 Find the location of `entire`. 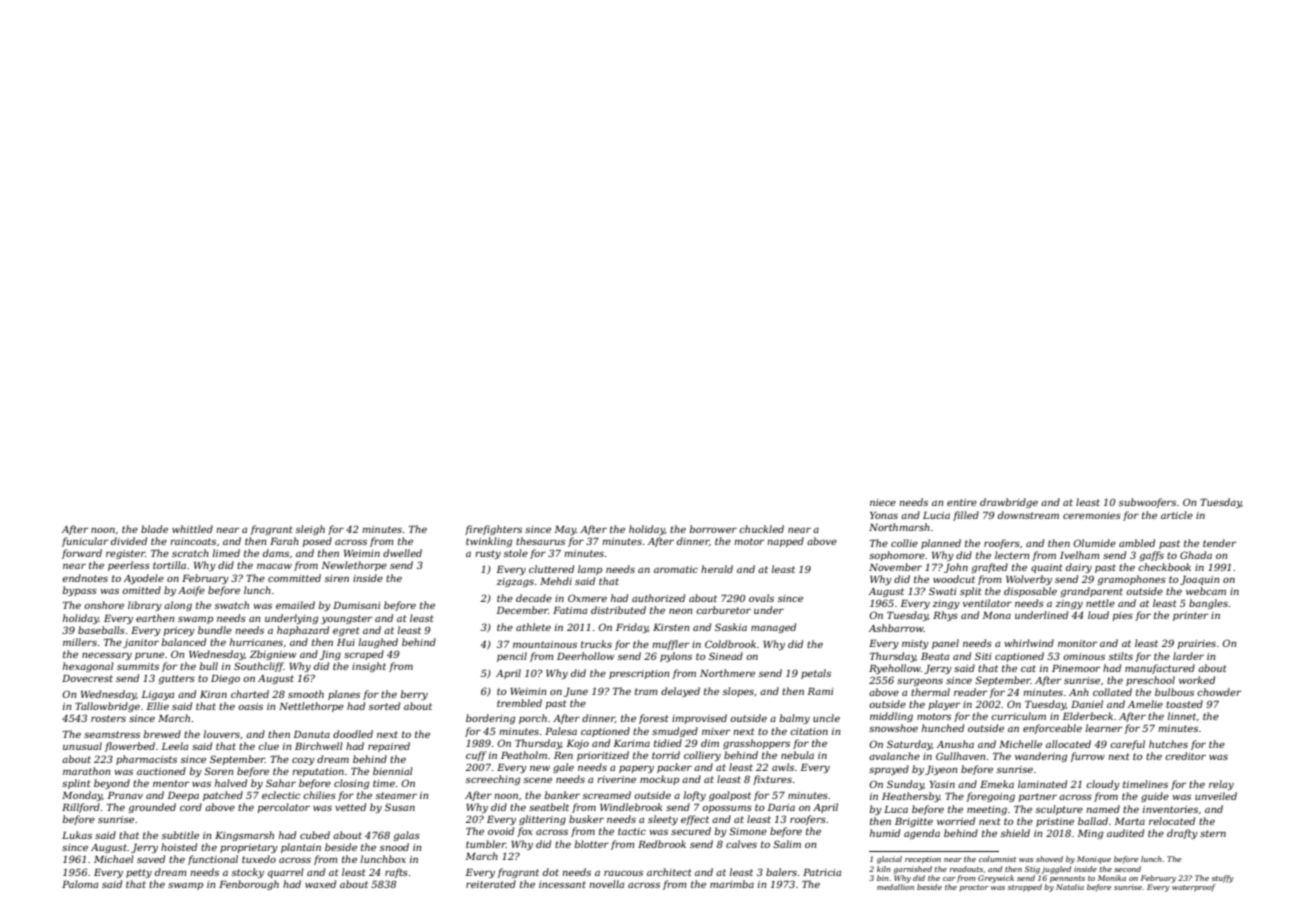

entire is located at coordinates (962, 502).
